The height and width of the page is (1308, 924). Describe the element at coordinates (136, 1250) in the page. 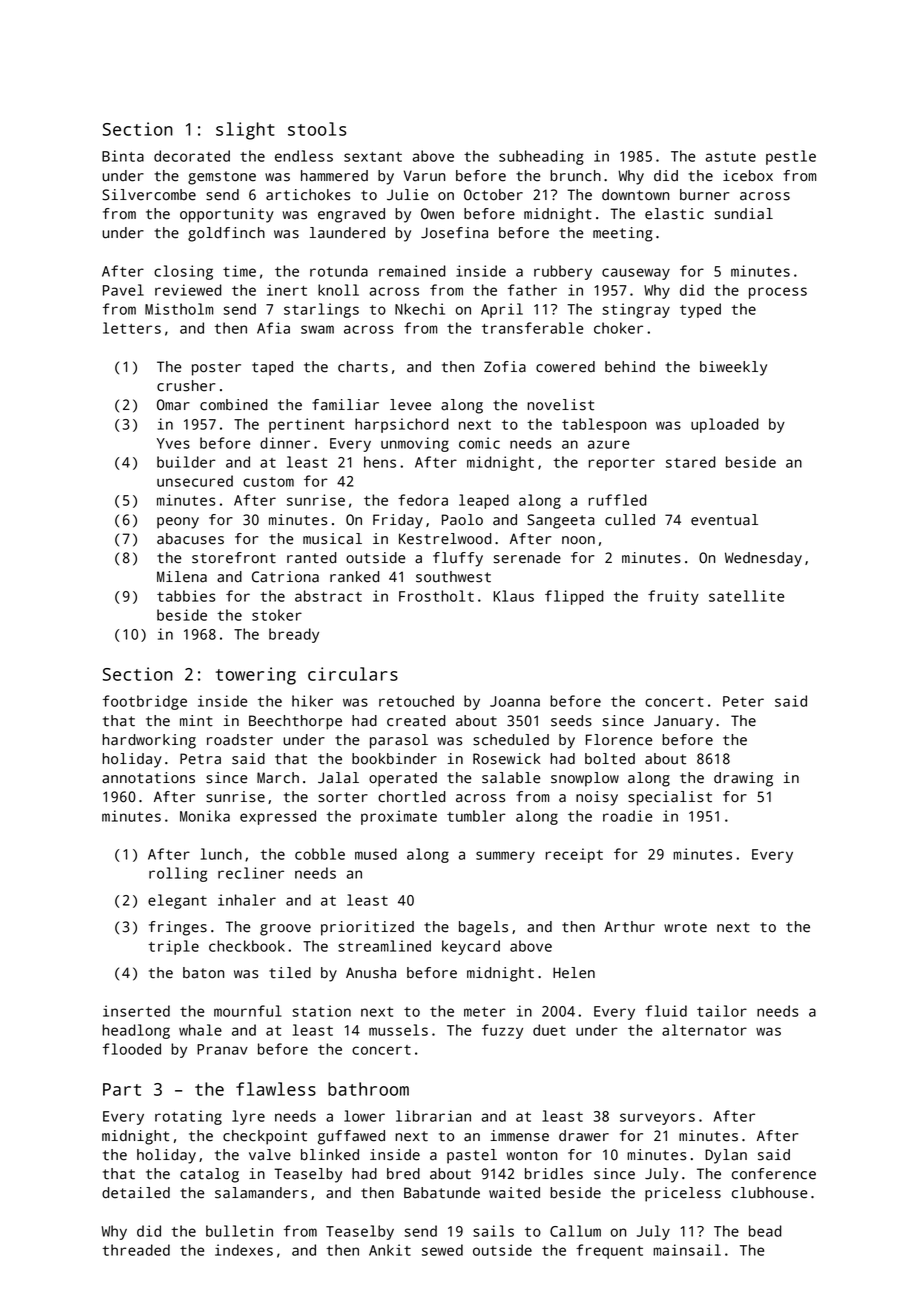

I see `threaded` at that location.
